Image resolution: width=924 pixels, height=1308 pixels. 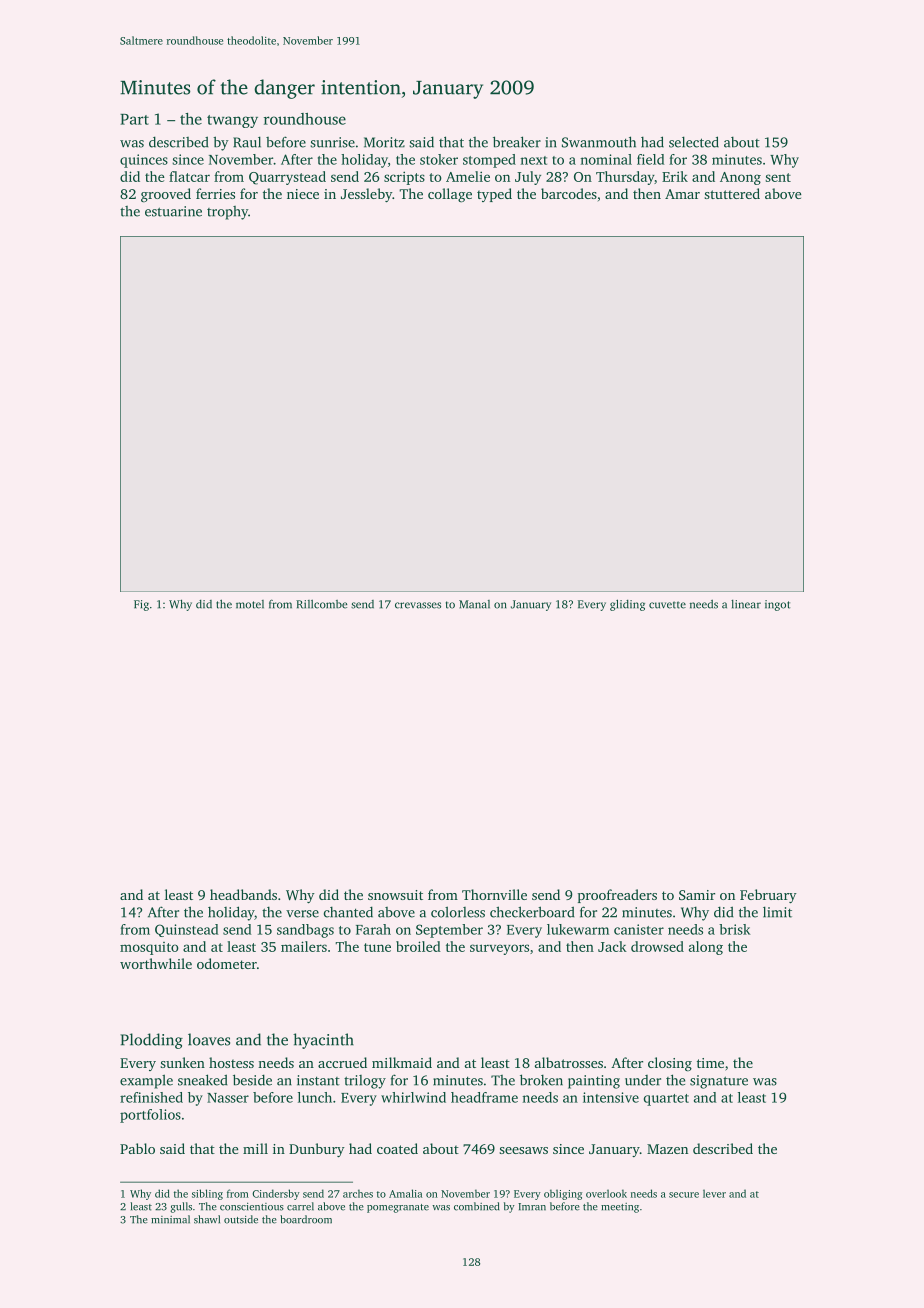 What do you see at coordinates (252, 1080) in the document?
I see `beside` at bounding box center [252, 1080].
